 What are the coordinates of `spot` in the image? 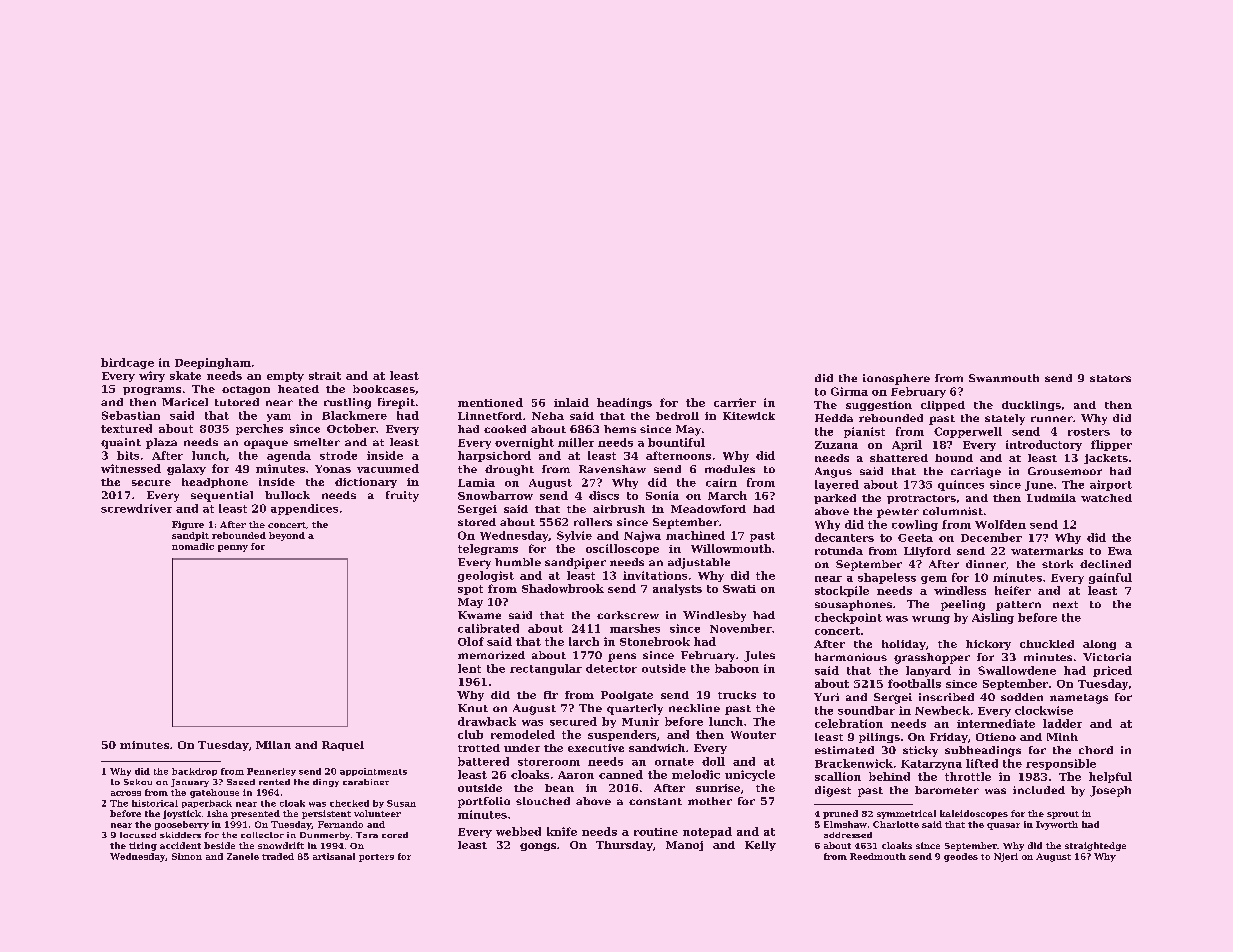 It's located at (470, 590).
